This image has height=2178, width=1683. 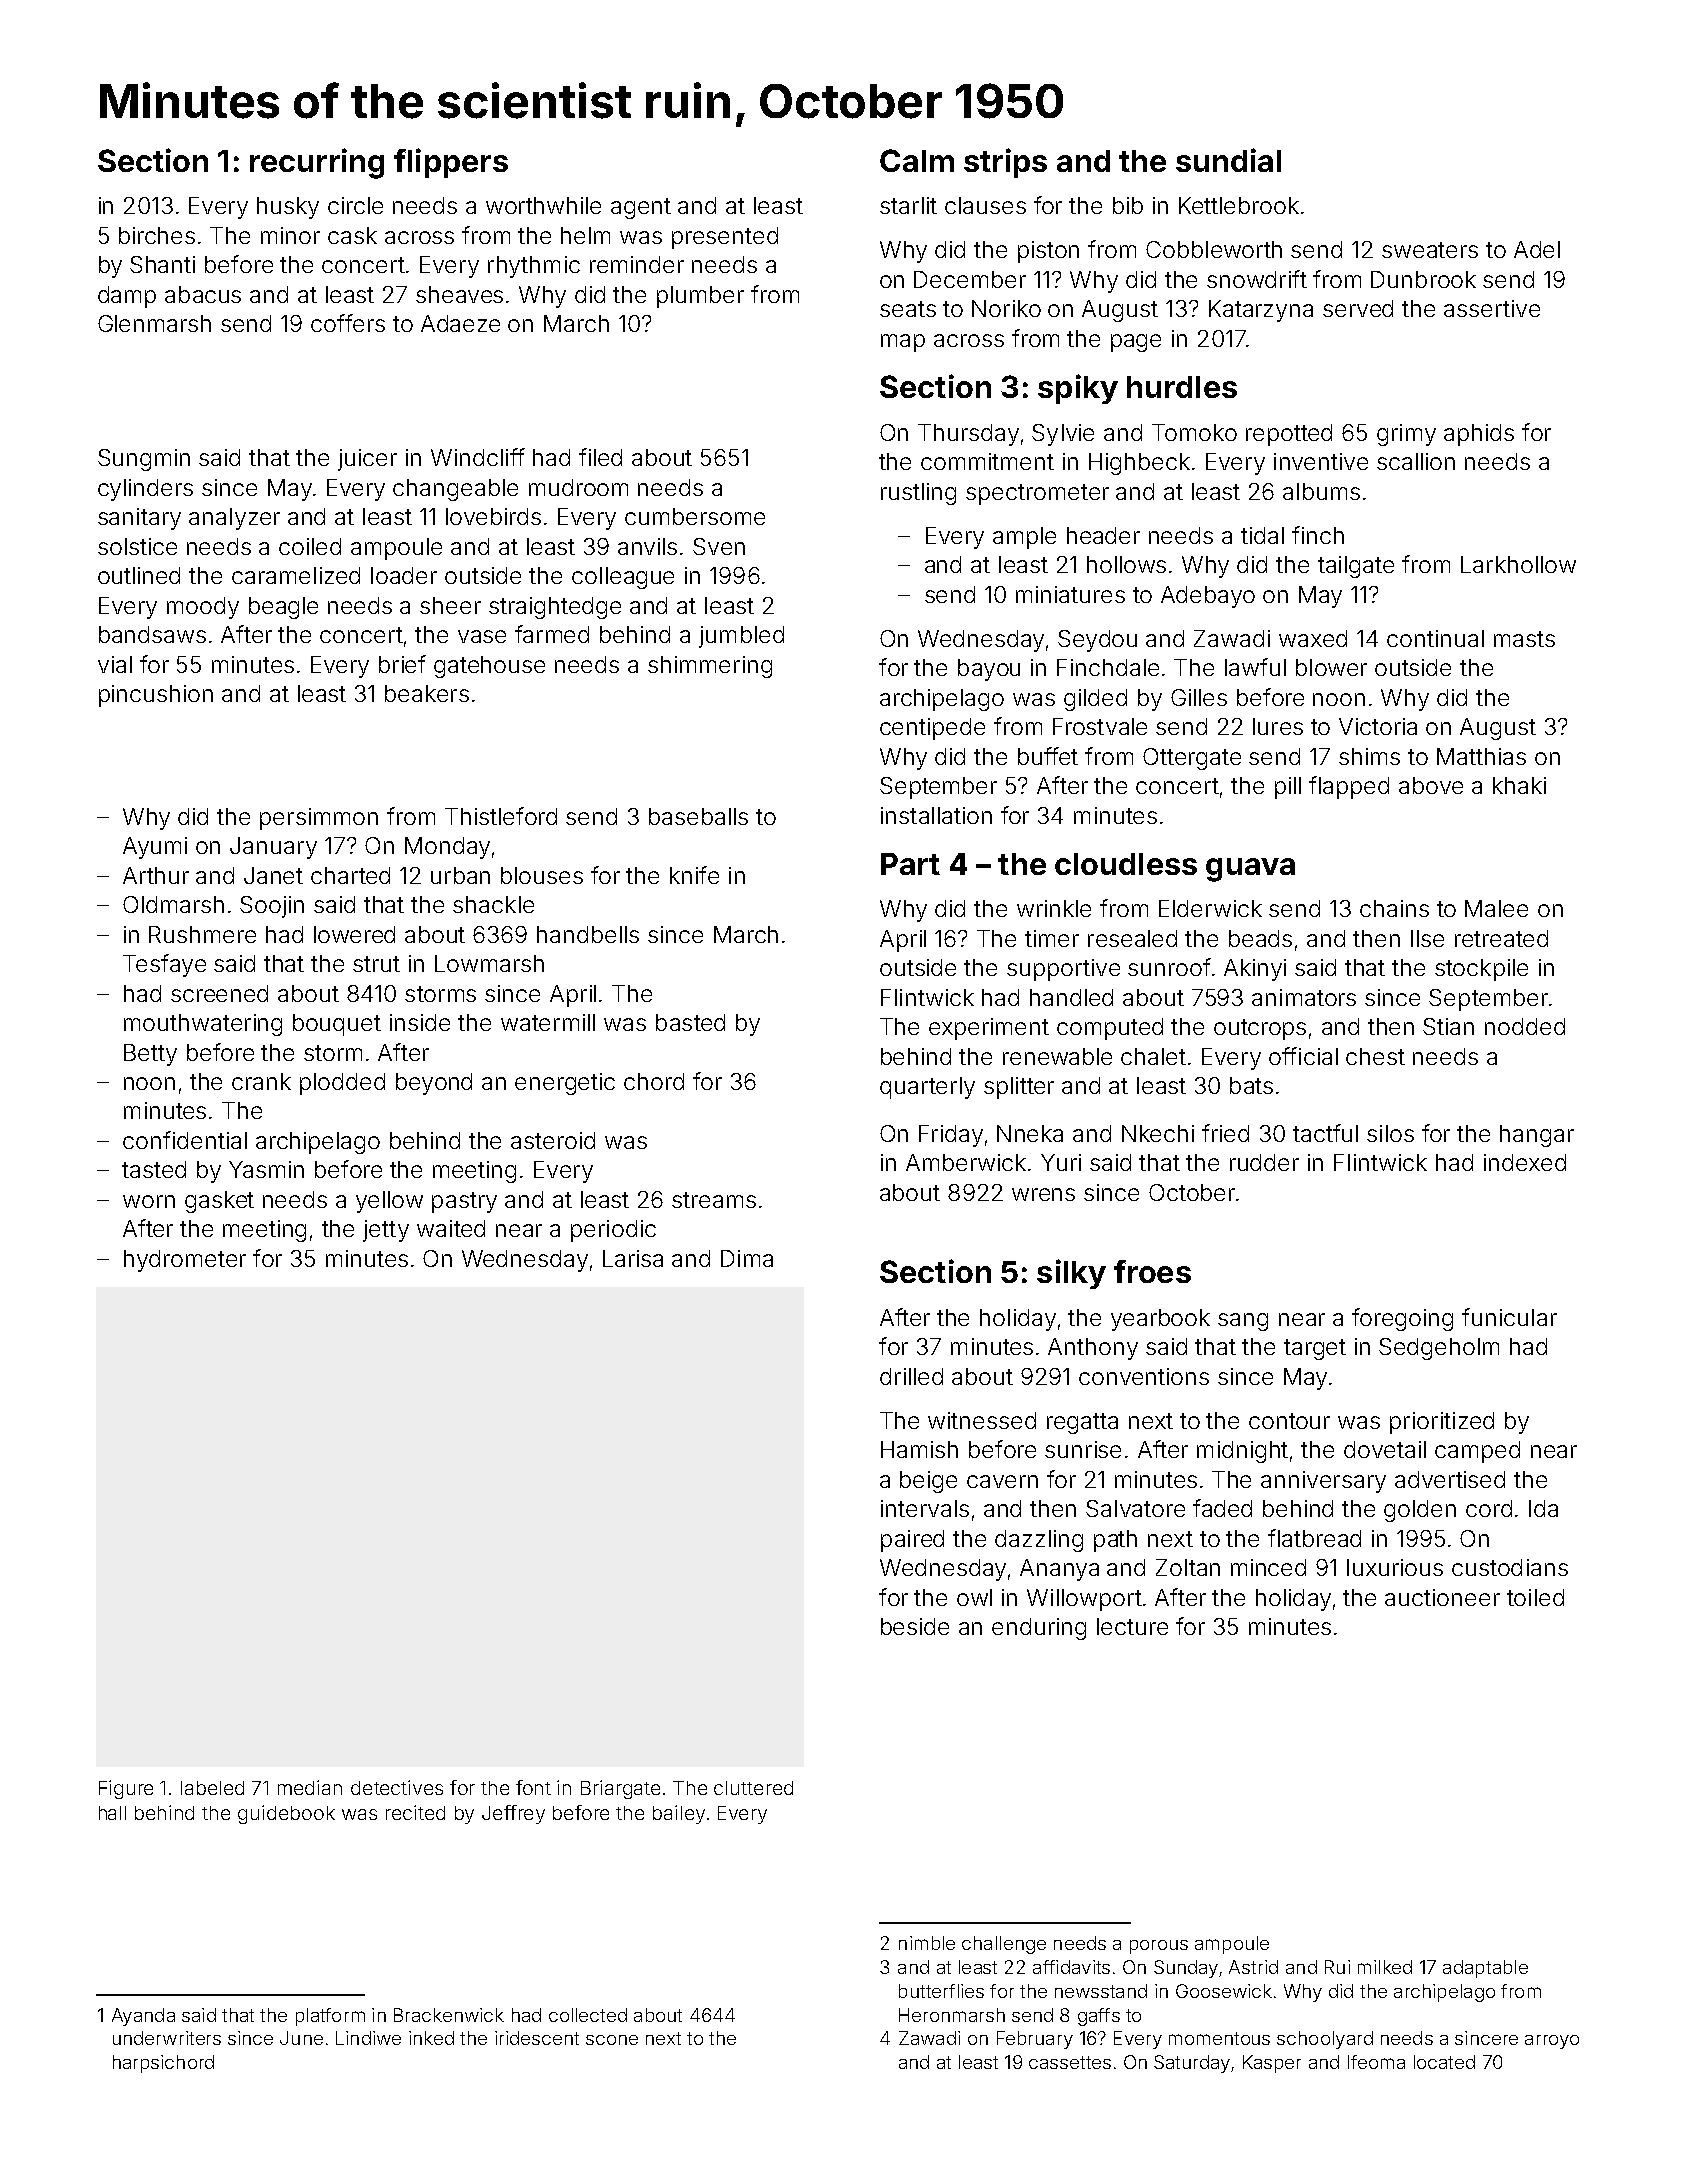 What do you see at coordinates (908, 205) in the image?
I see `starlit` at bounding box center [908, 205].
